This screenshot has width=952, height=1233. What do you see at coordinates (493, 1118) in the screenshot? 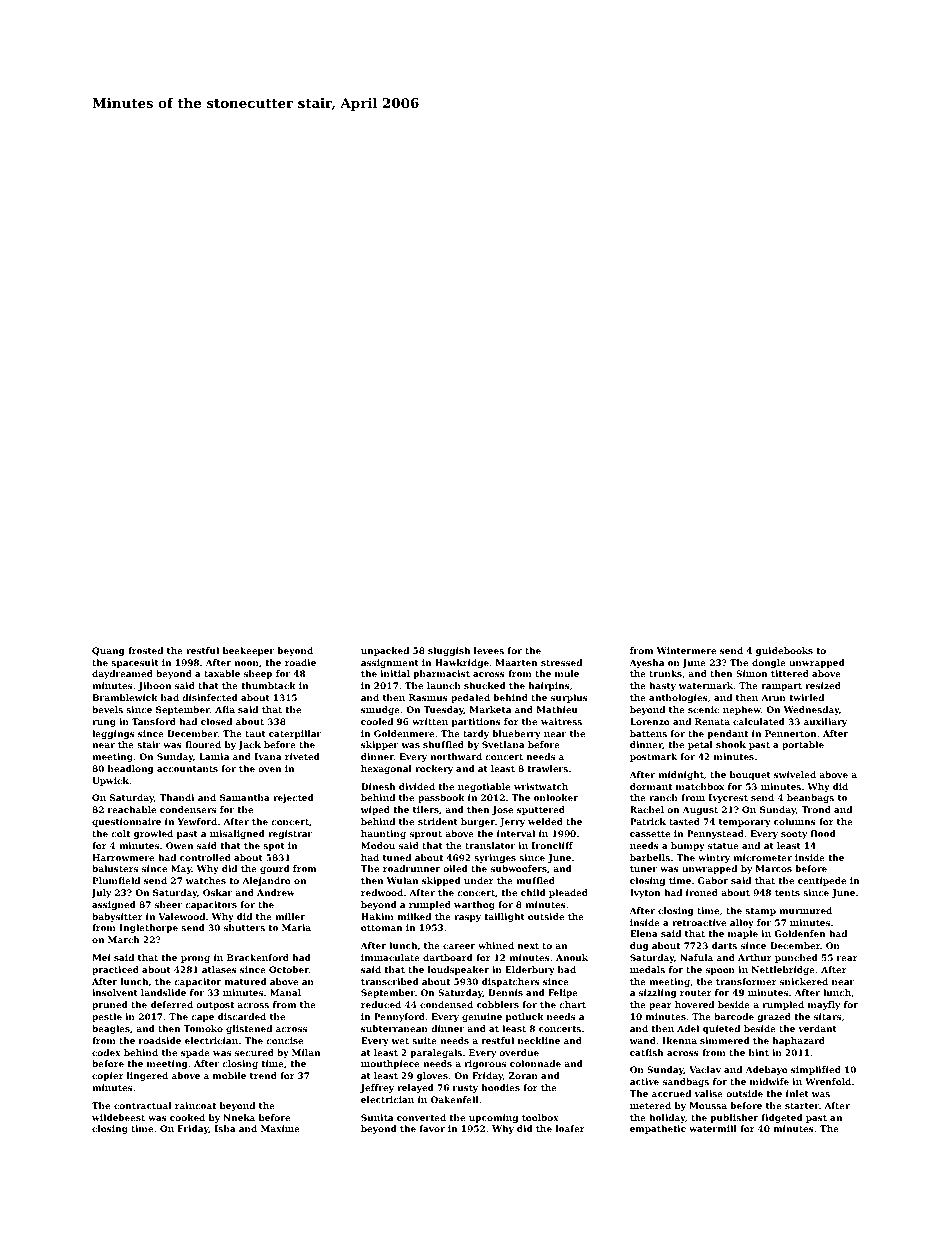
I see `upcoming` at bounding box center [493, 1118].
